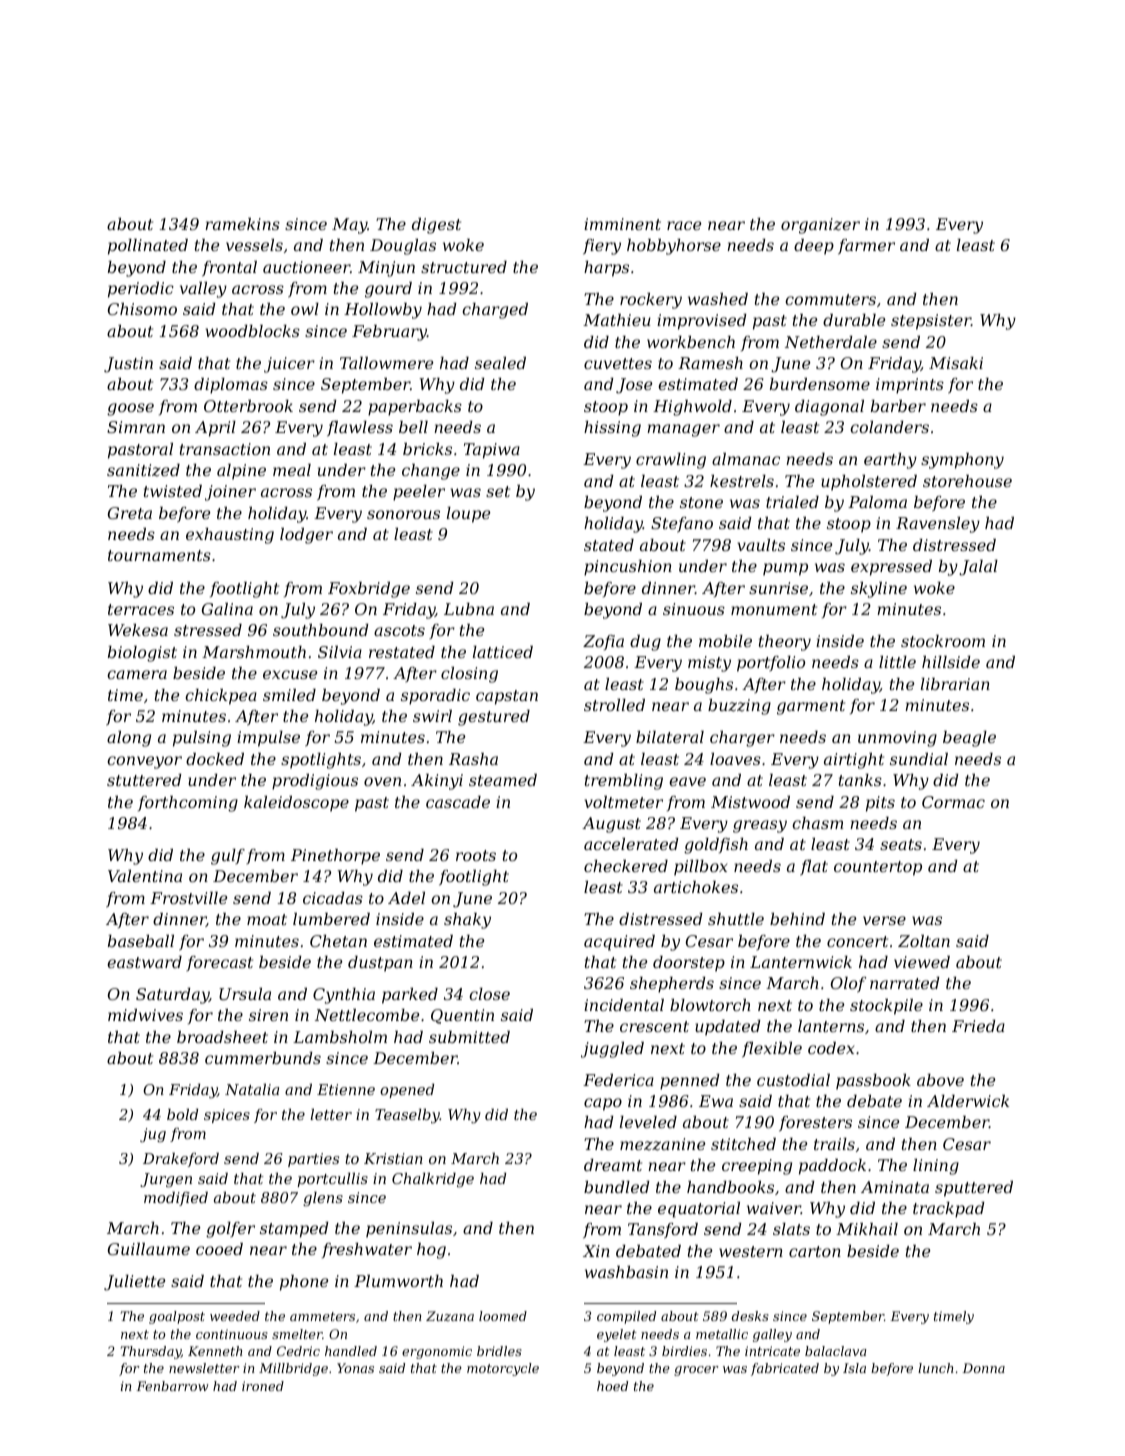 This screenshot has height=1456, width=1125. What do you see at coordinates (469, 1037) in the screenshot?
I see `submitted` at bounding box center [469, 1037].
